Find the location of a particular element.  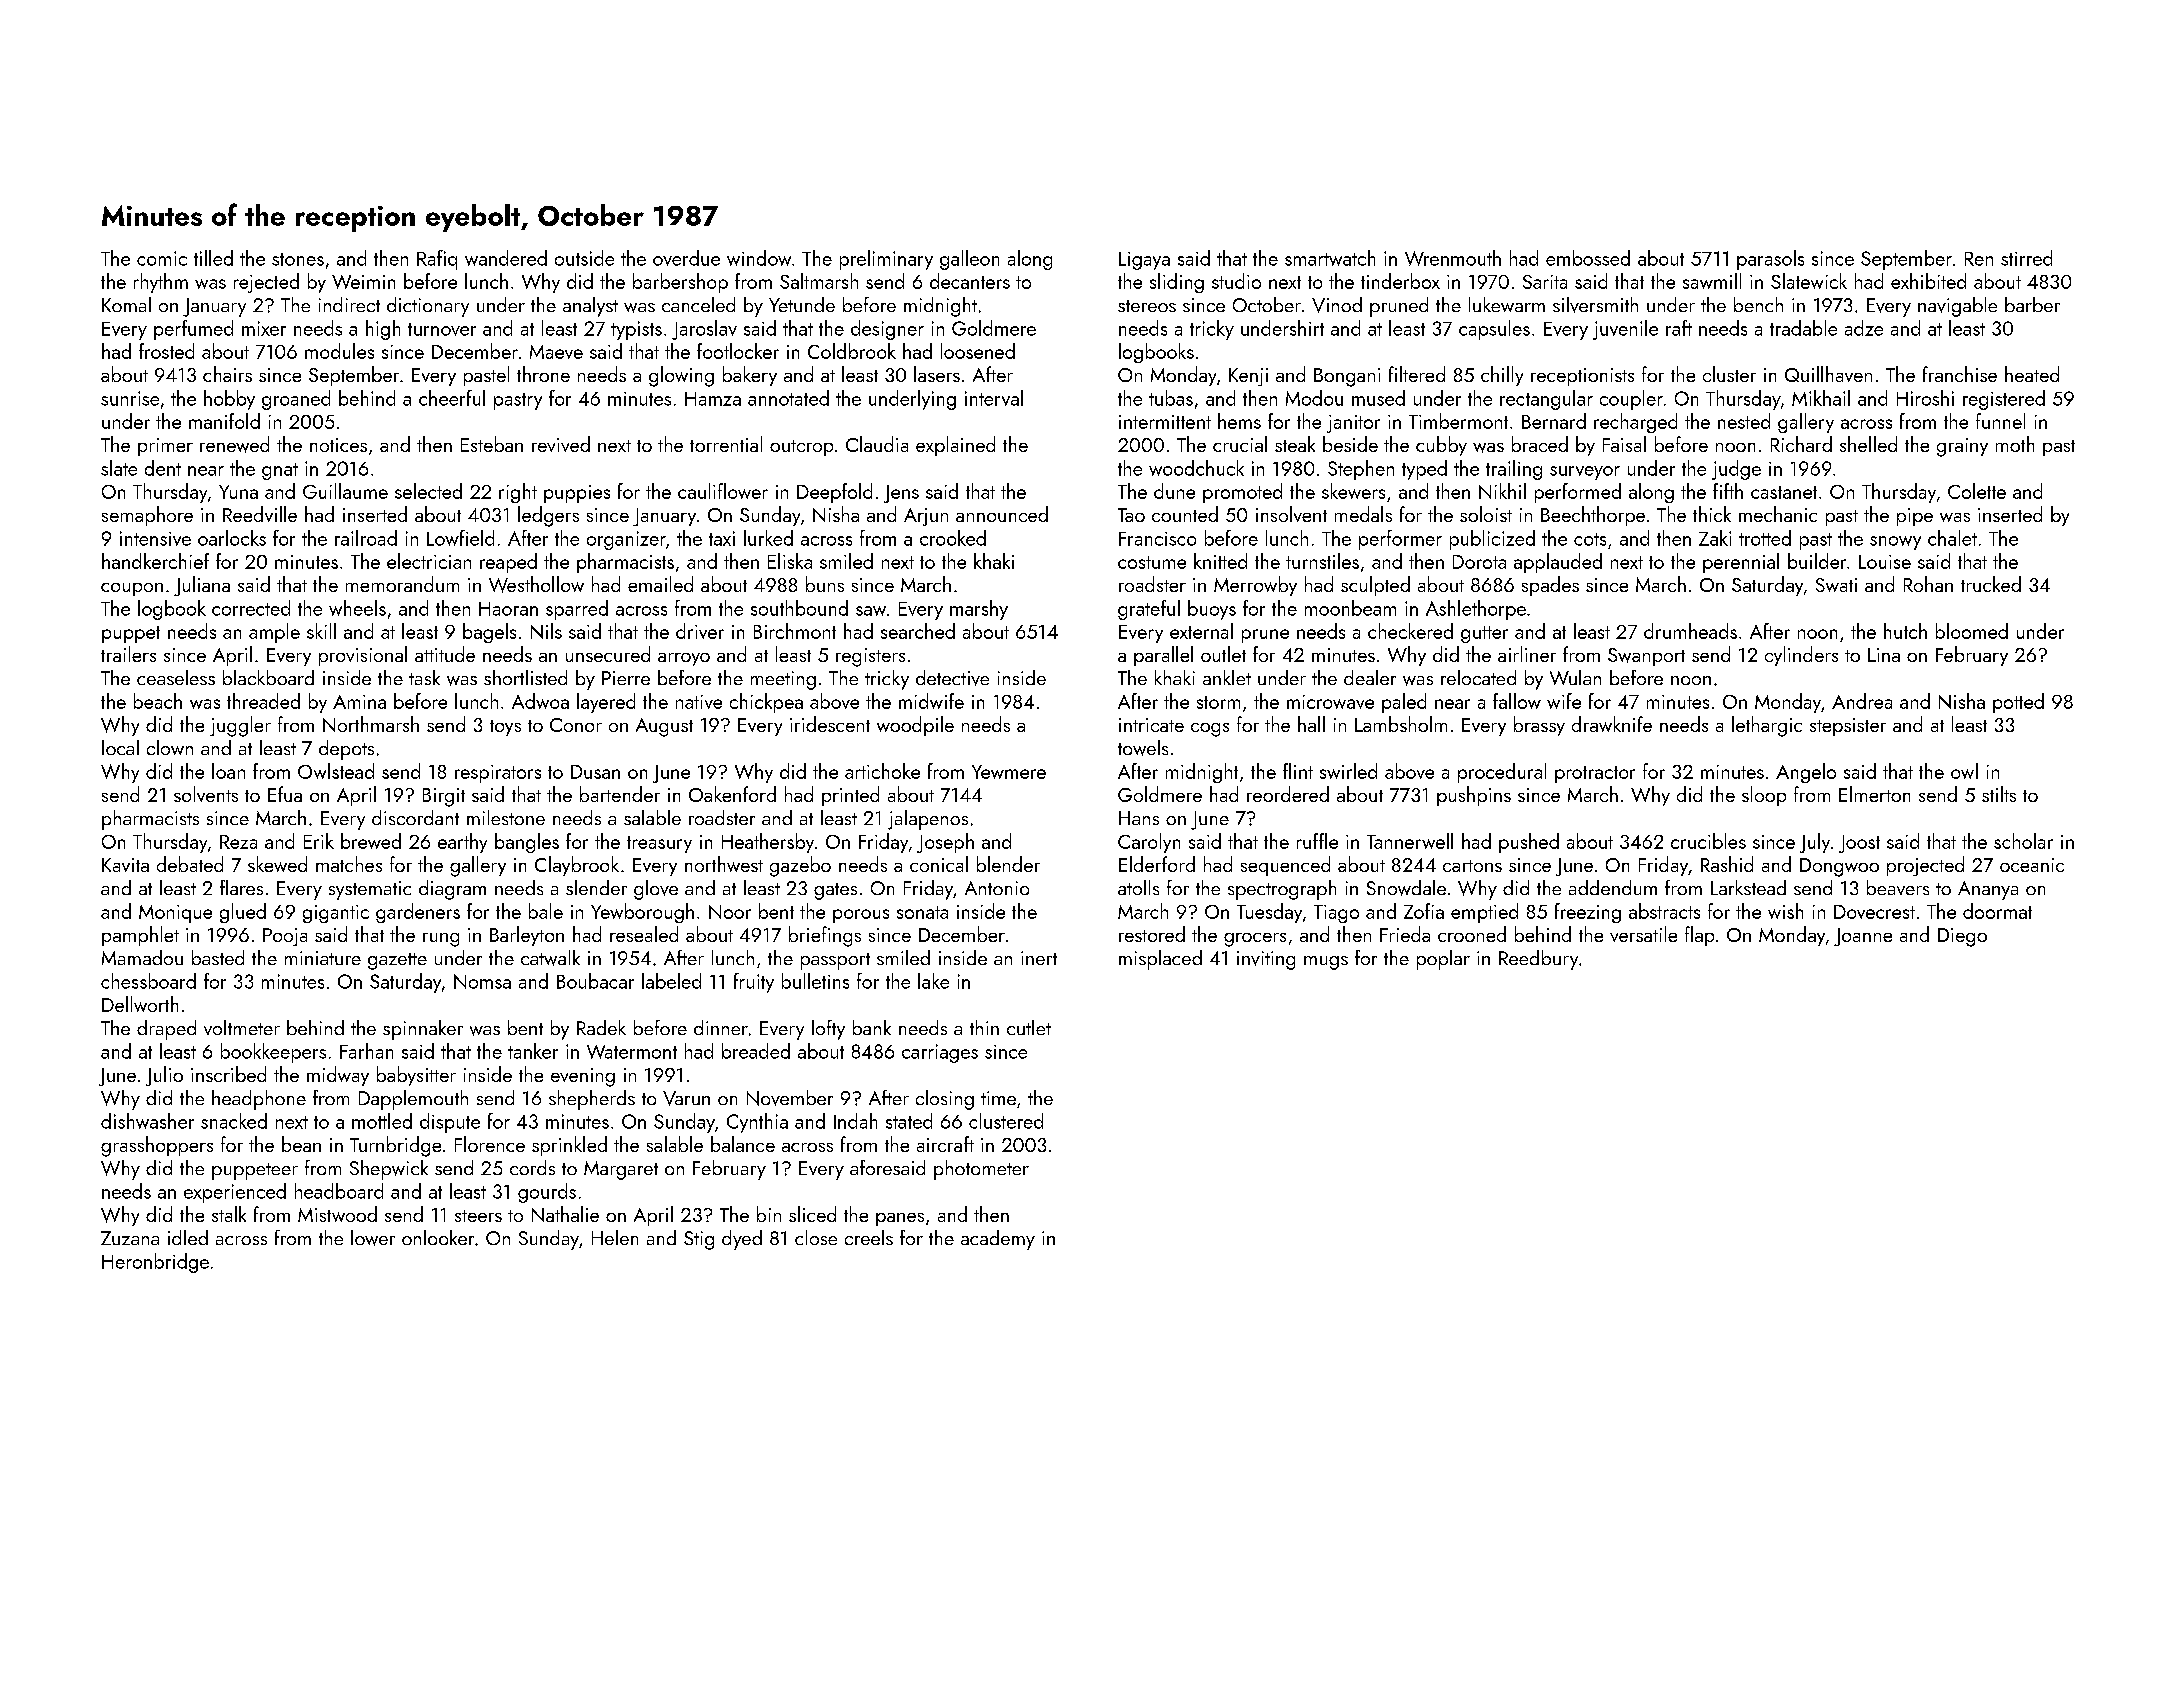

panes is located at coordinates (900, 1219).
